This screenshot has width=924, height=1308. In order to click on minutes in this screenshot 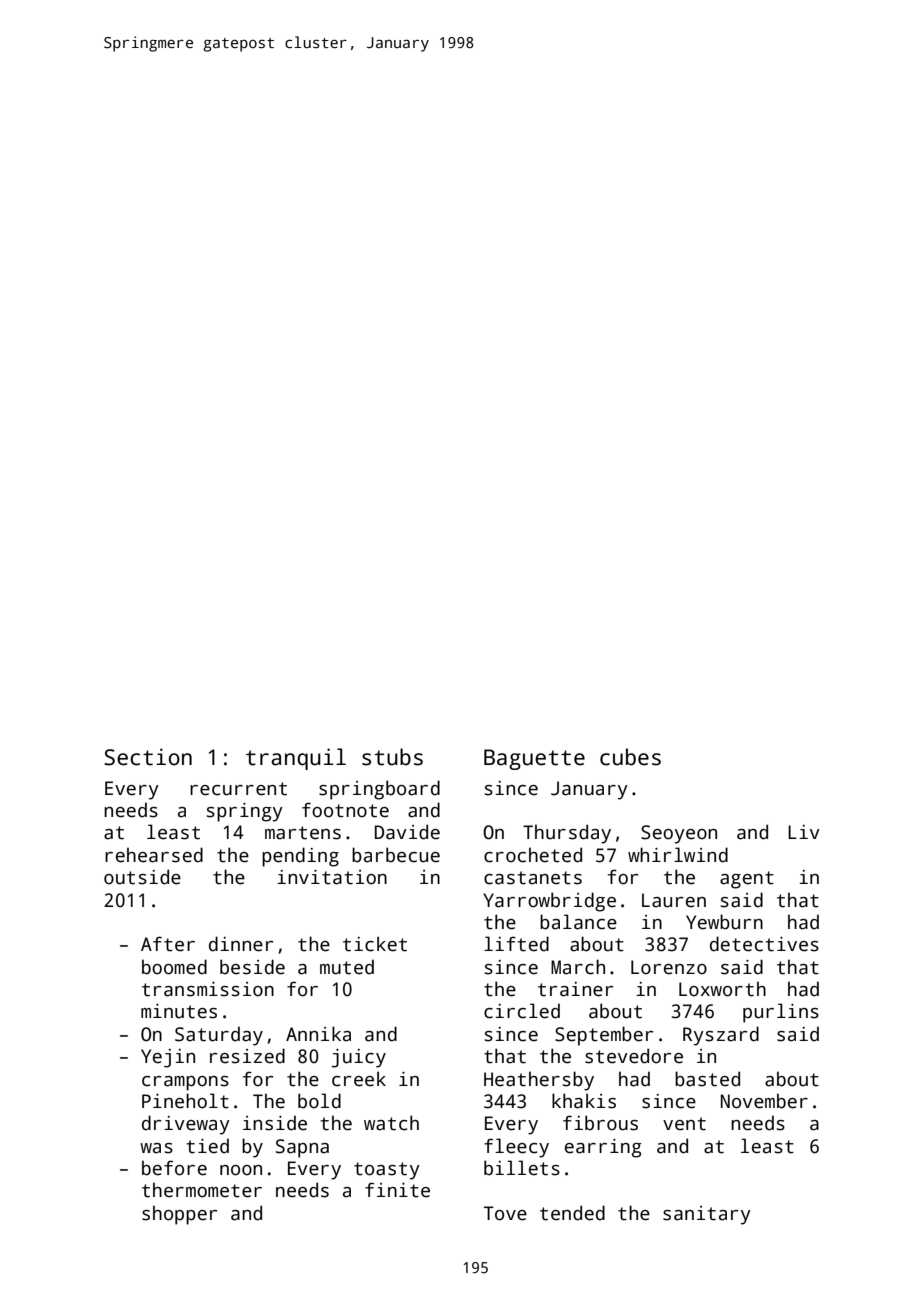, I will do `click(179, 1011)`.
